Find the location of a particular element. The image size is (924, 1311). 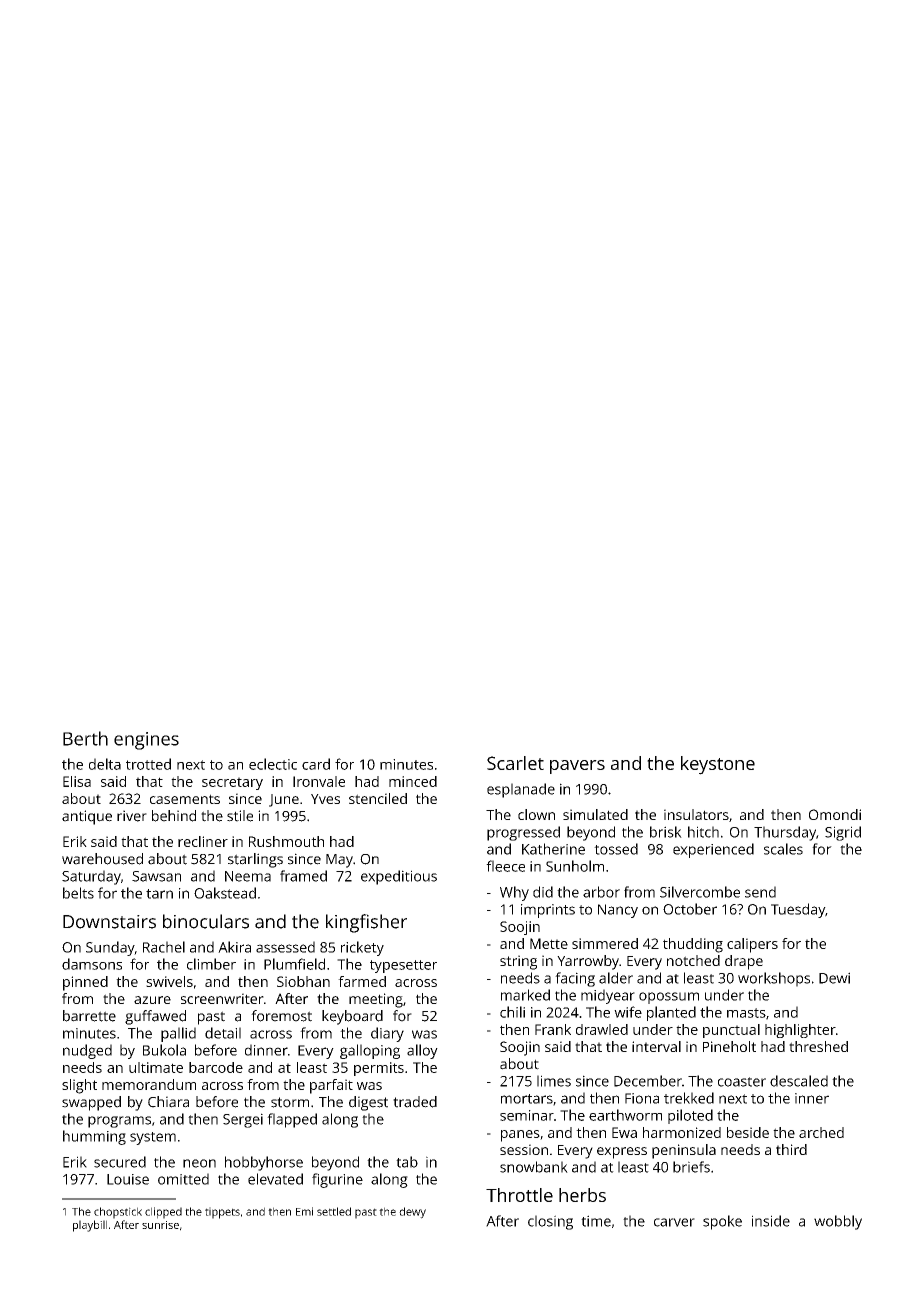

Scarlet is located at coordinates (515, 763).
